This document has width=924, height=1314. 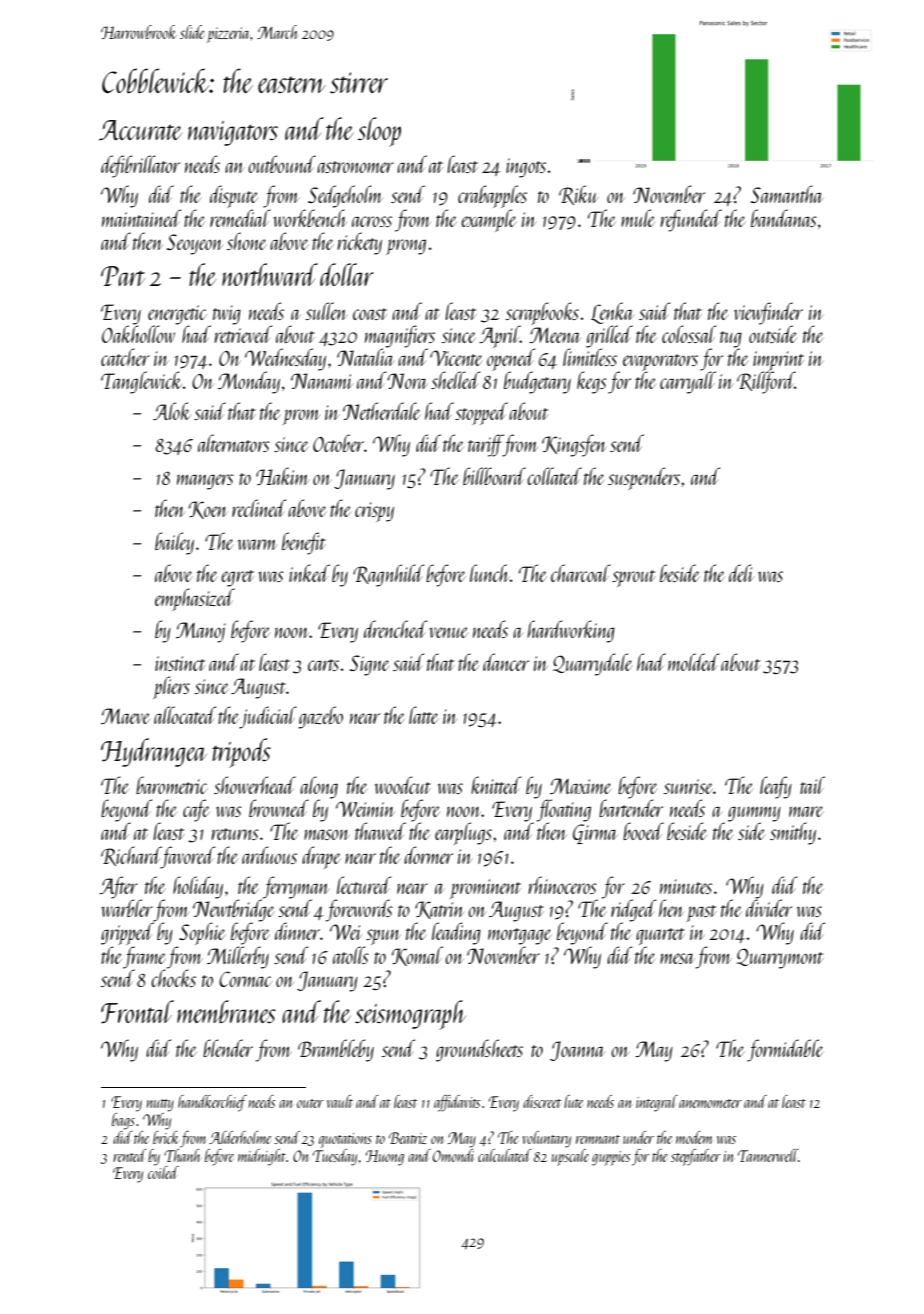 What do you see at coordinates (784, 218) in the document?
I see `bandanas` at bounding box center [784, 218].
